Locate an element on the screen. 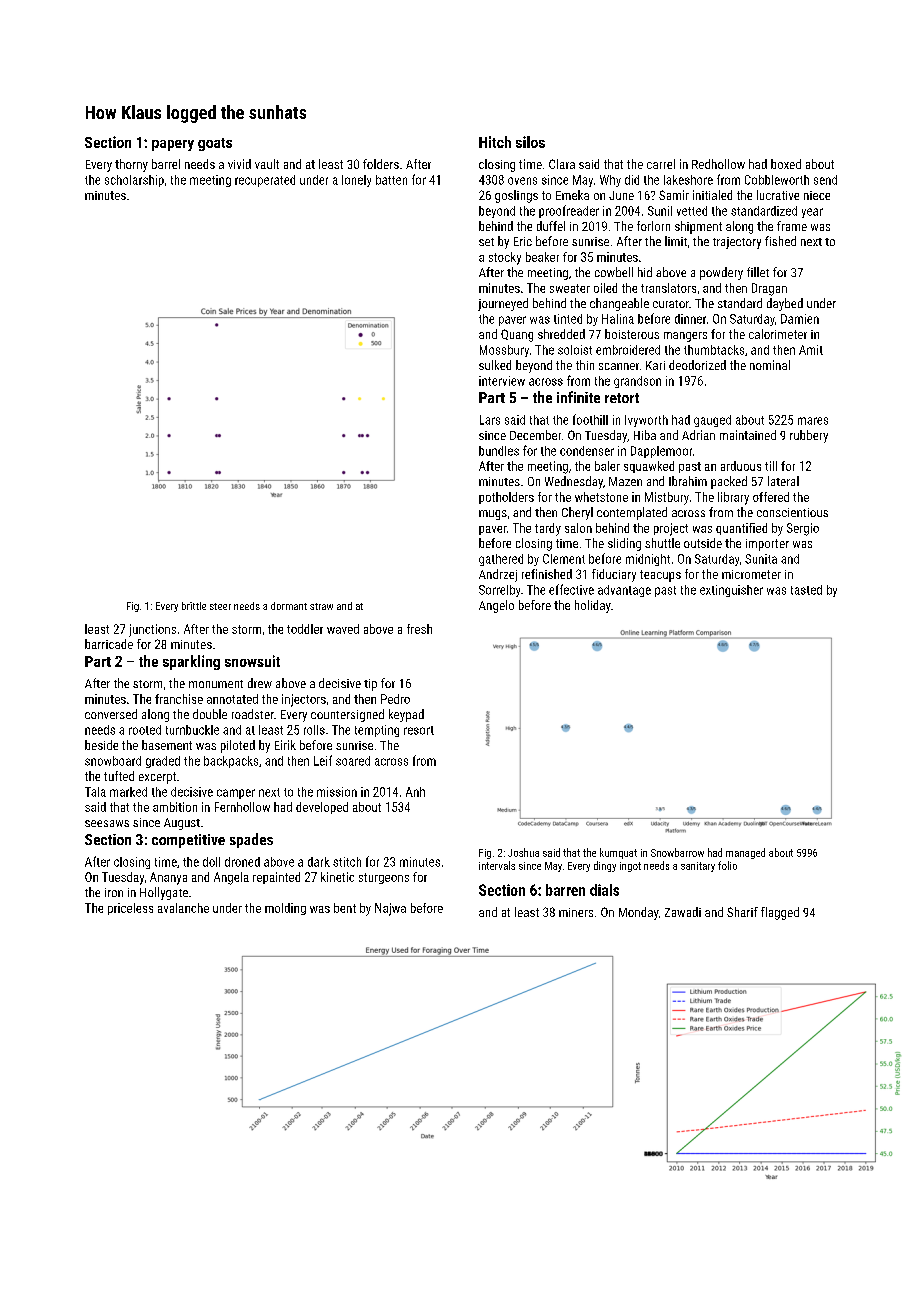 The image size is (924, 1308). sulked is located at coordinates (495, 365).
